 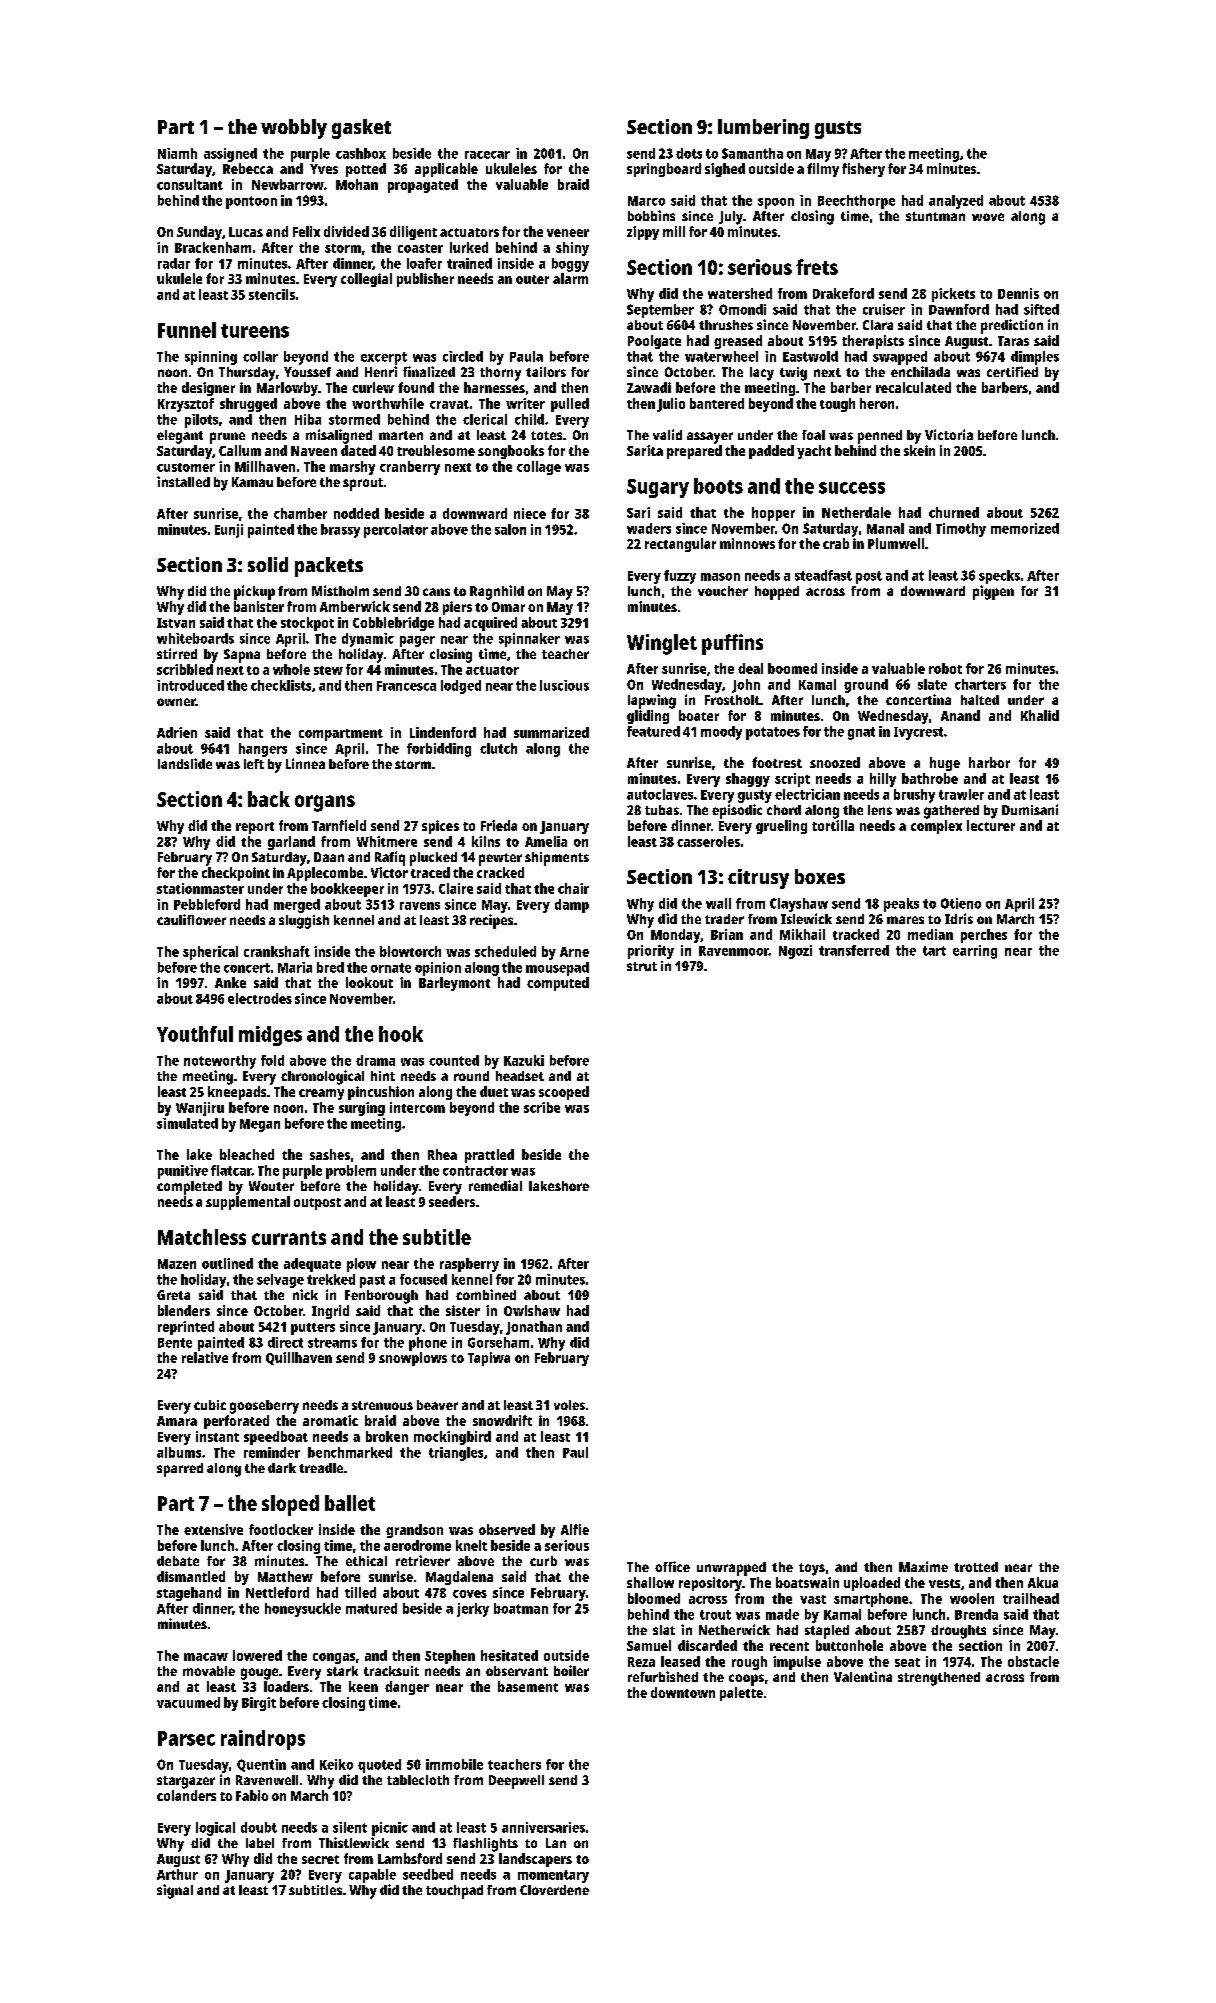 What do you see at coordinates (438, 969) in the screenshot?
I see `opinion` at bounding box center [438, 969].
